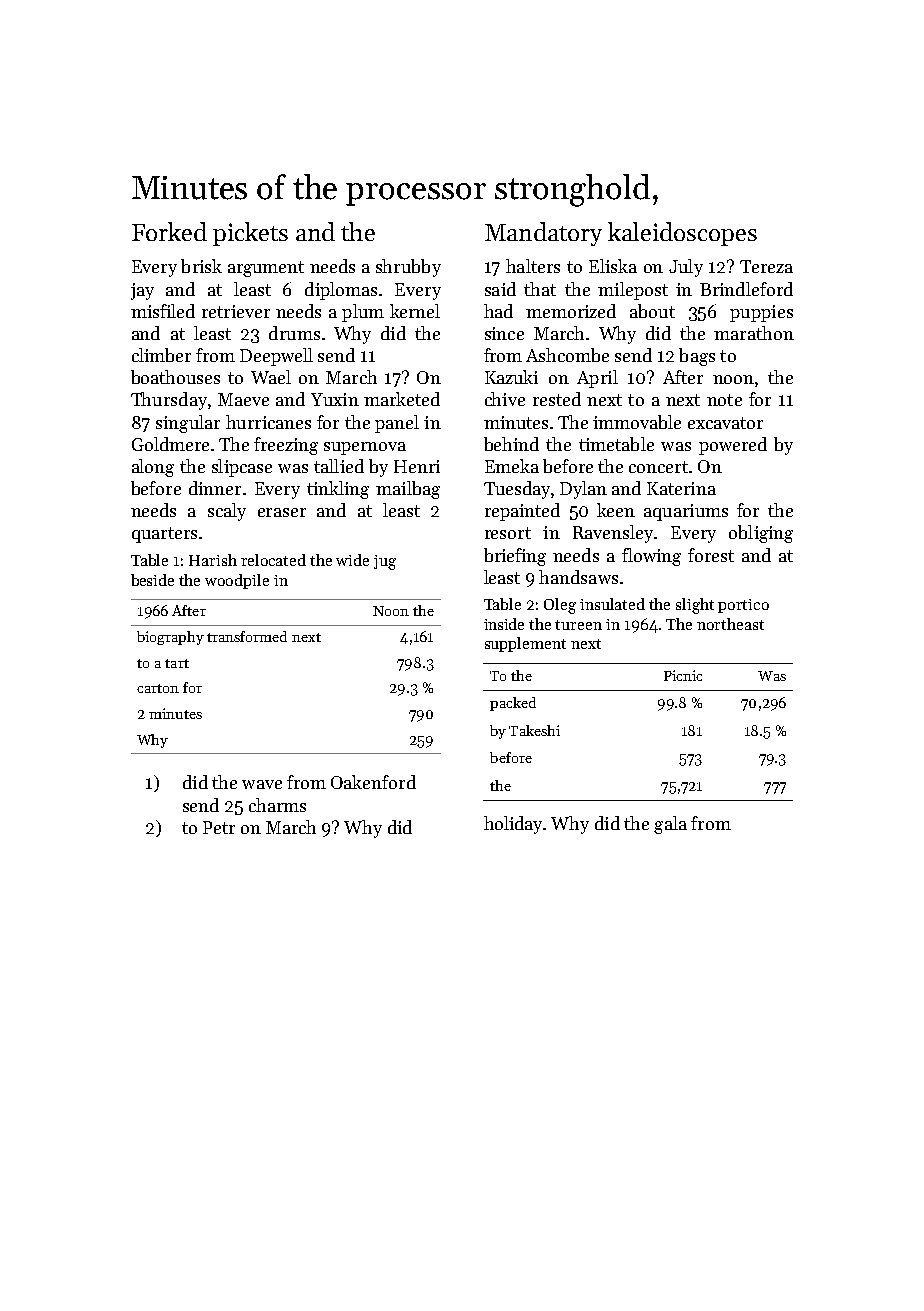  What do you see at coordinates (250, 234) in the document?
I see `pickets` at bounding box center [250, 234].
